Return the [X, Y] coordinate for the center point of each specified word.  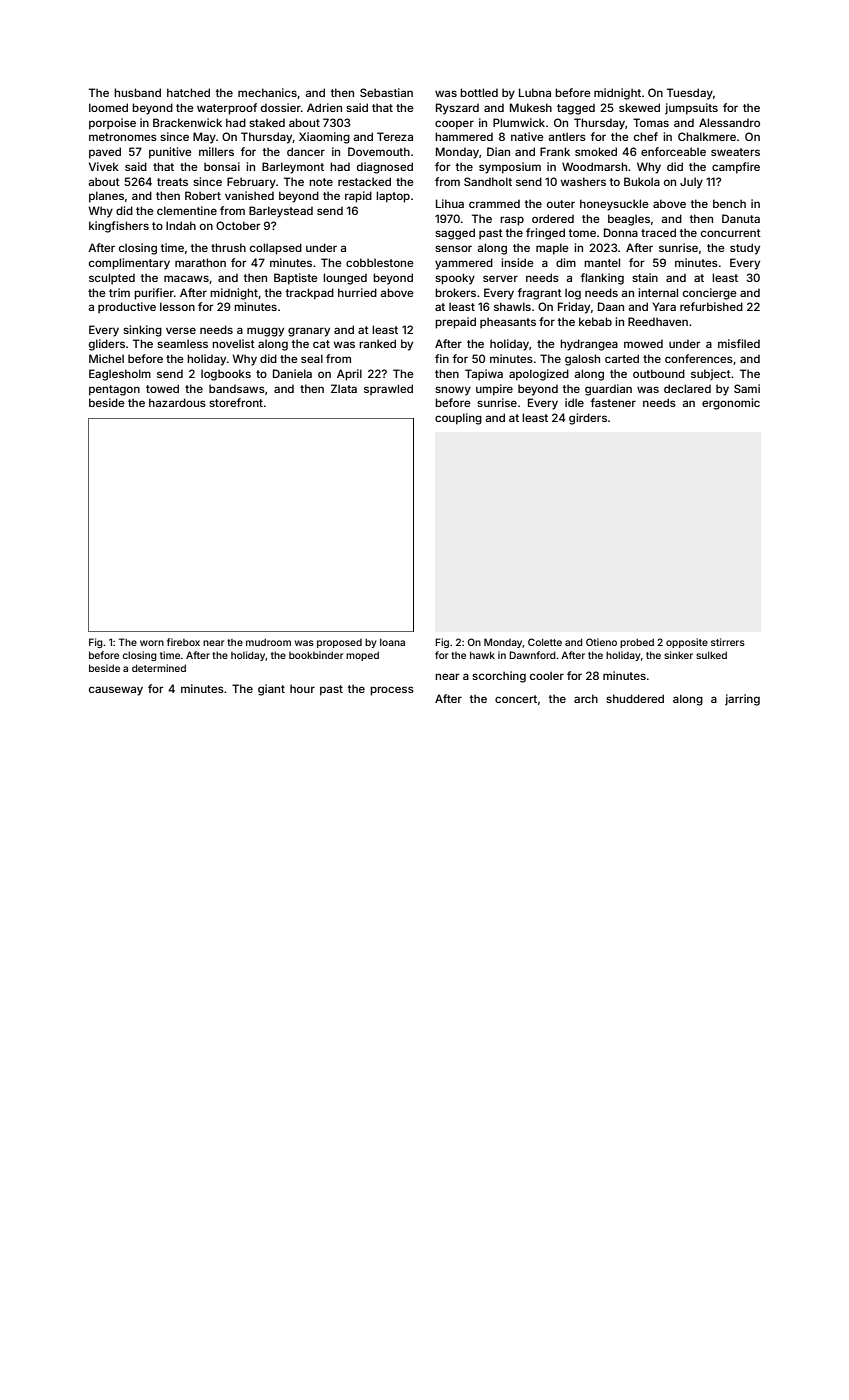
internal [658, 292]
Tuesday [690, 94]
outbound [659, 373]
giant [271, 690]
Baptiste [296, 279]
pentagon [114, 390]
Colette [545, 642]
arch [586, 698]
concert [516, 699]
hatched [188, 92]
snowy [453, 391]
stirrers [728, 642]
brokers [455, 292]
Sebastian [386, 92]
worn [152, 643]
